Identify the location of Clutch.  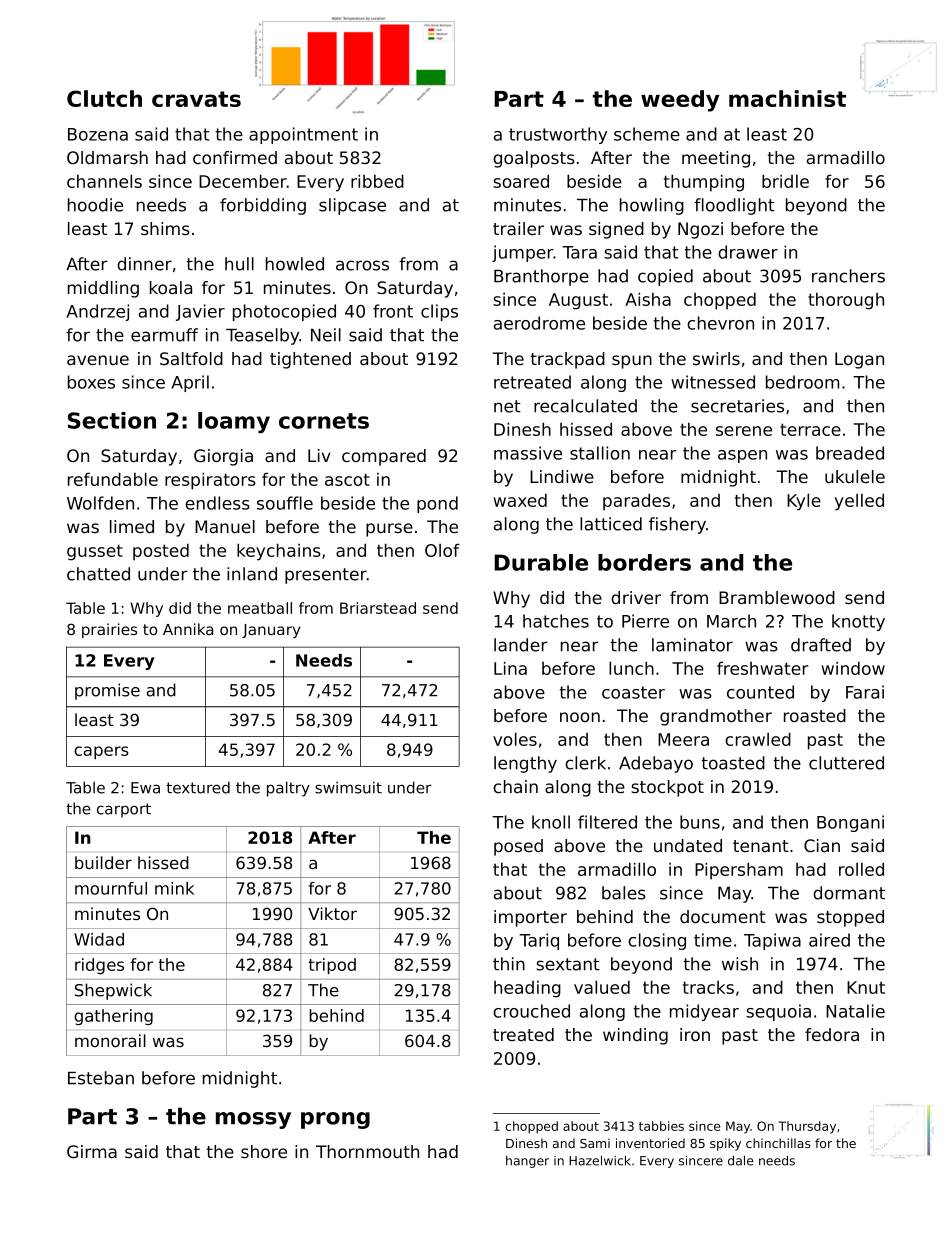
(104, 98).
